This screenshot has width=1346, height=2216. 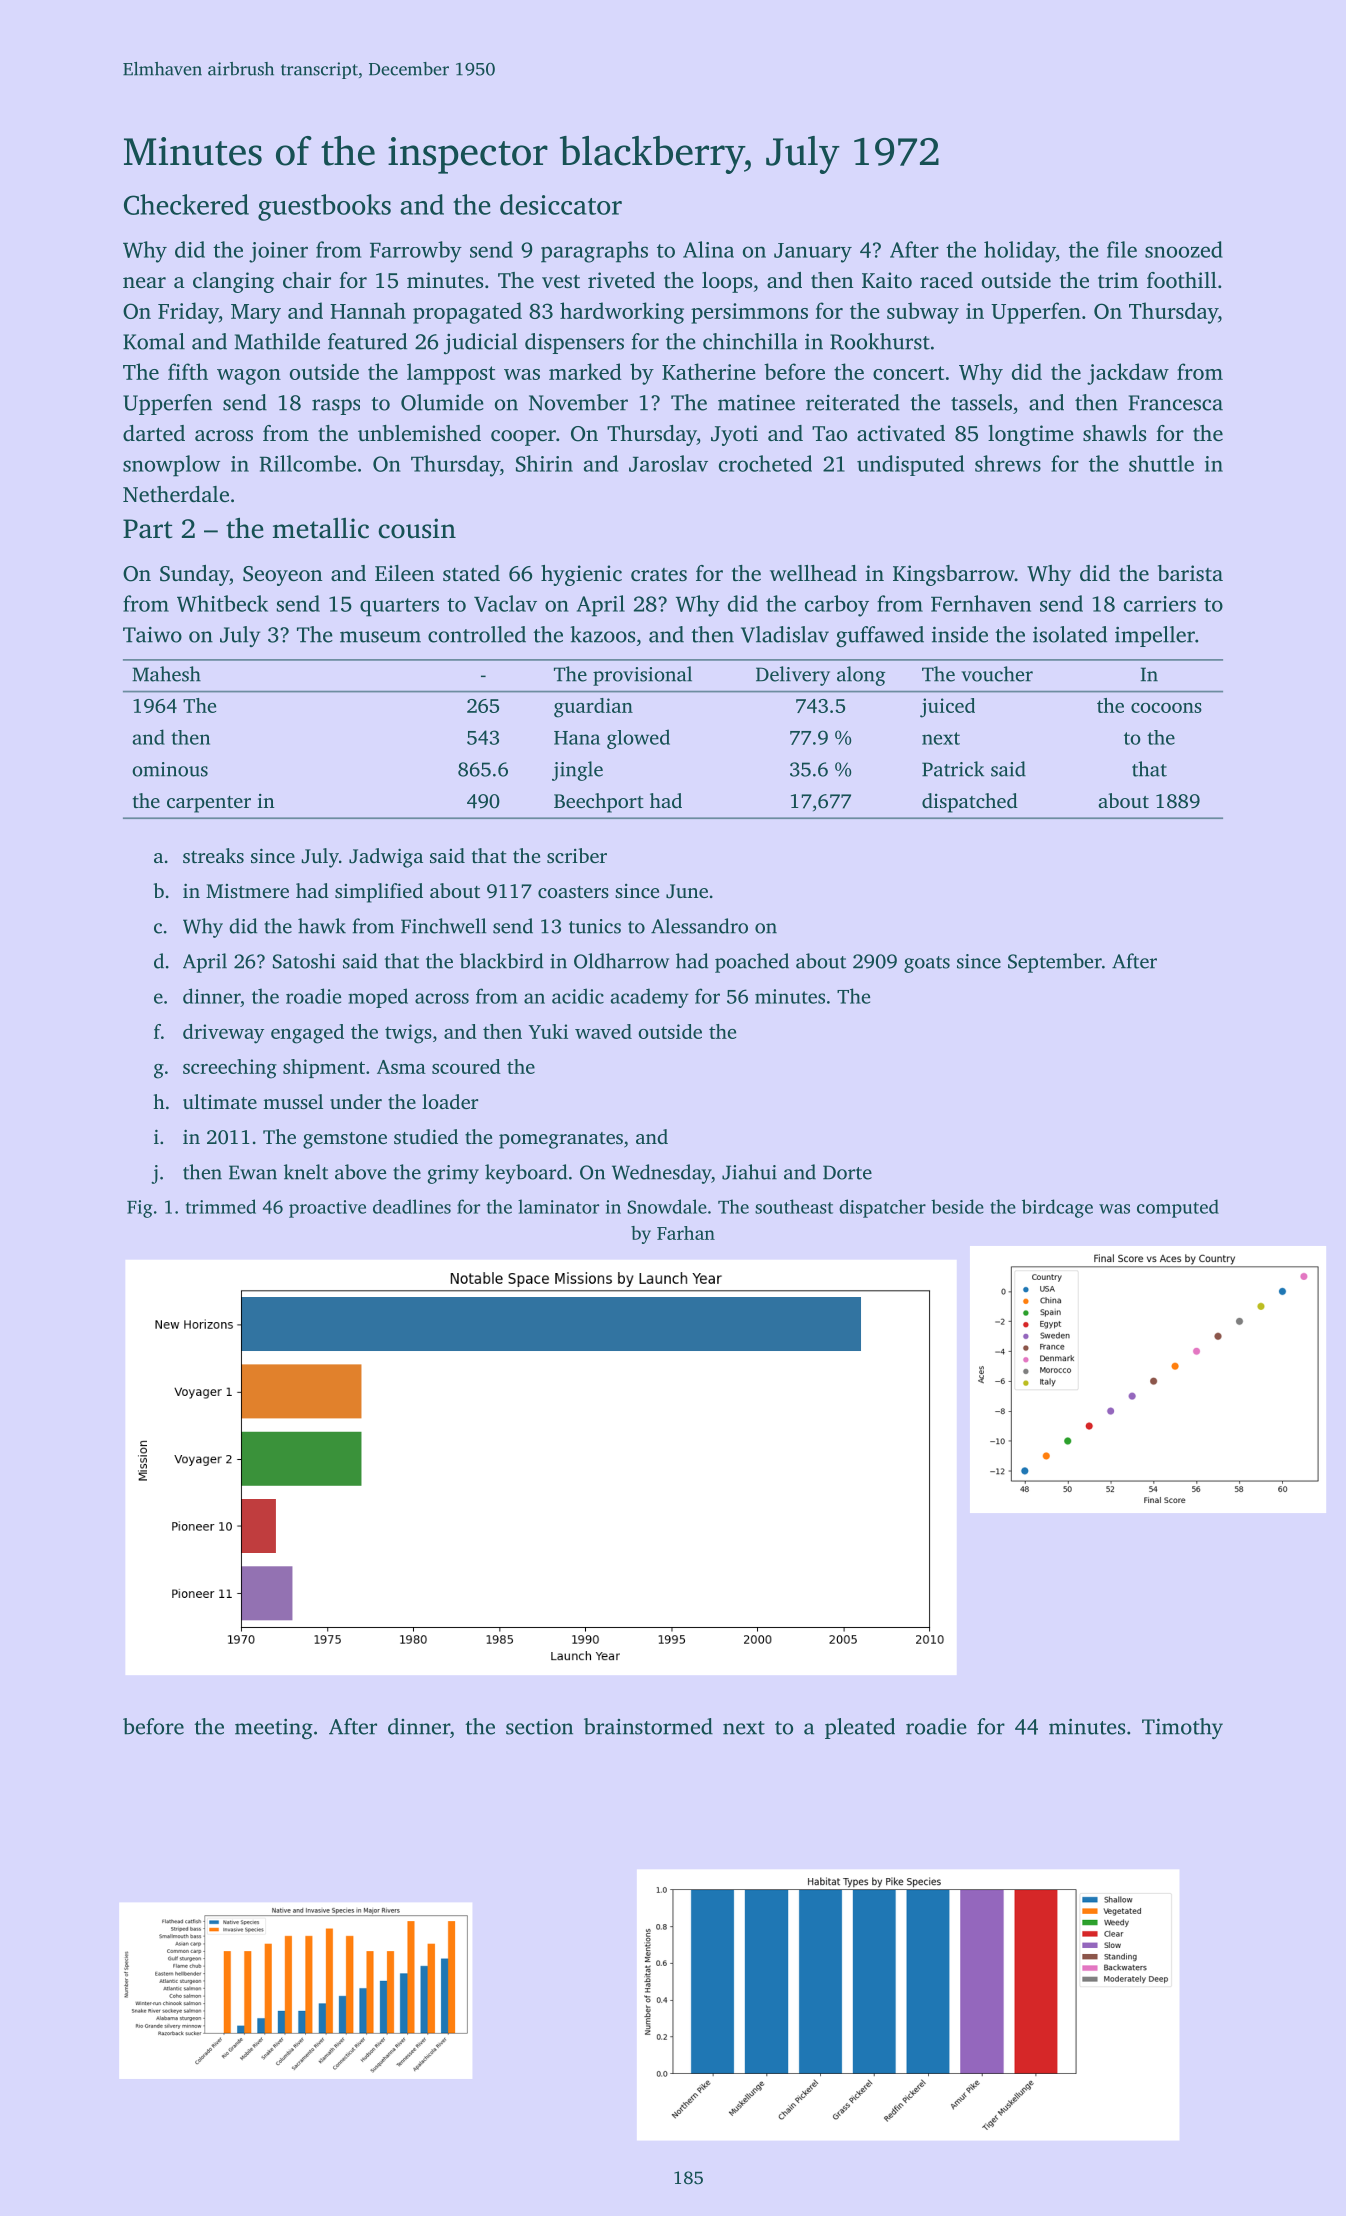 I want to click on Timothy, so click(x=1182, y=1728).
